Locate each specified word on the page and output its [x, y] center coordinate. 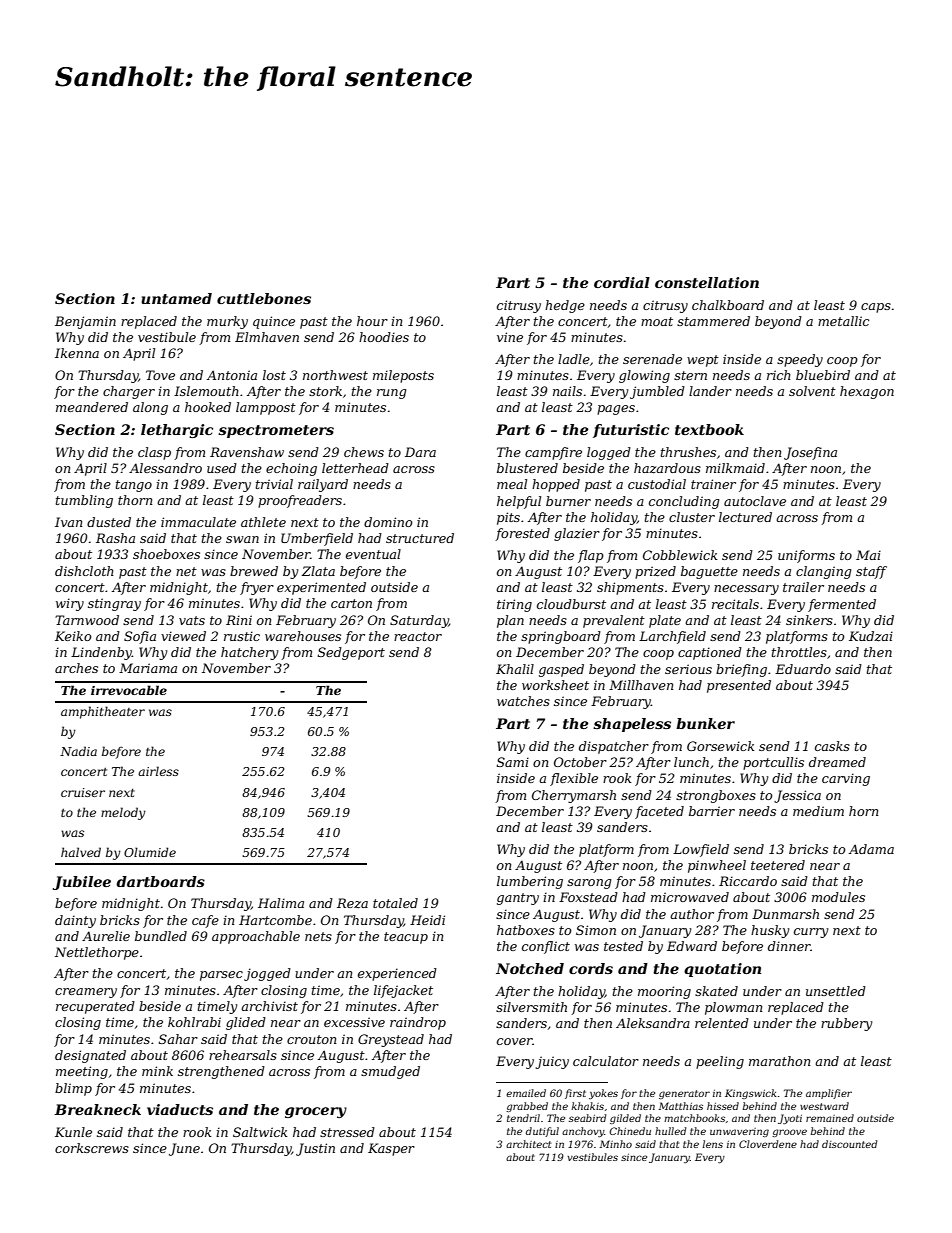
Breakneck [97, 1109]
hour [372, 321]
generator [684, 1094]
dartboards [160, 881]
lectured [745, 517]
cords [591, 968]
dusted [109, 522]
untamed [176, 298]
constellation [707, 282]
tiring [514, 605]
